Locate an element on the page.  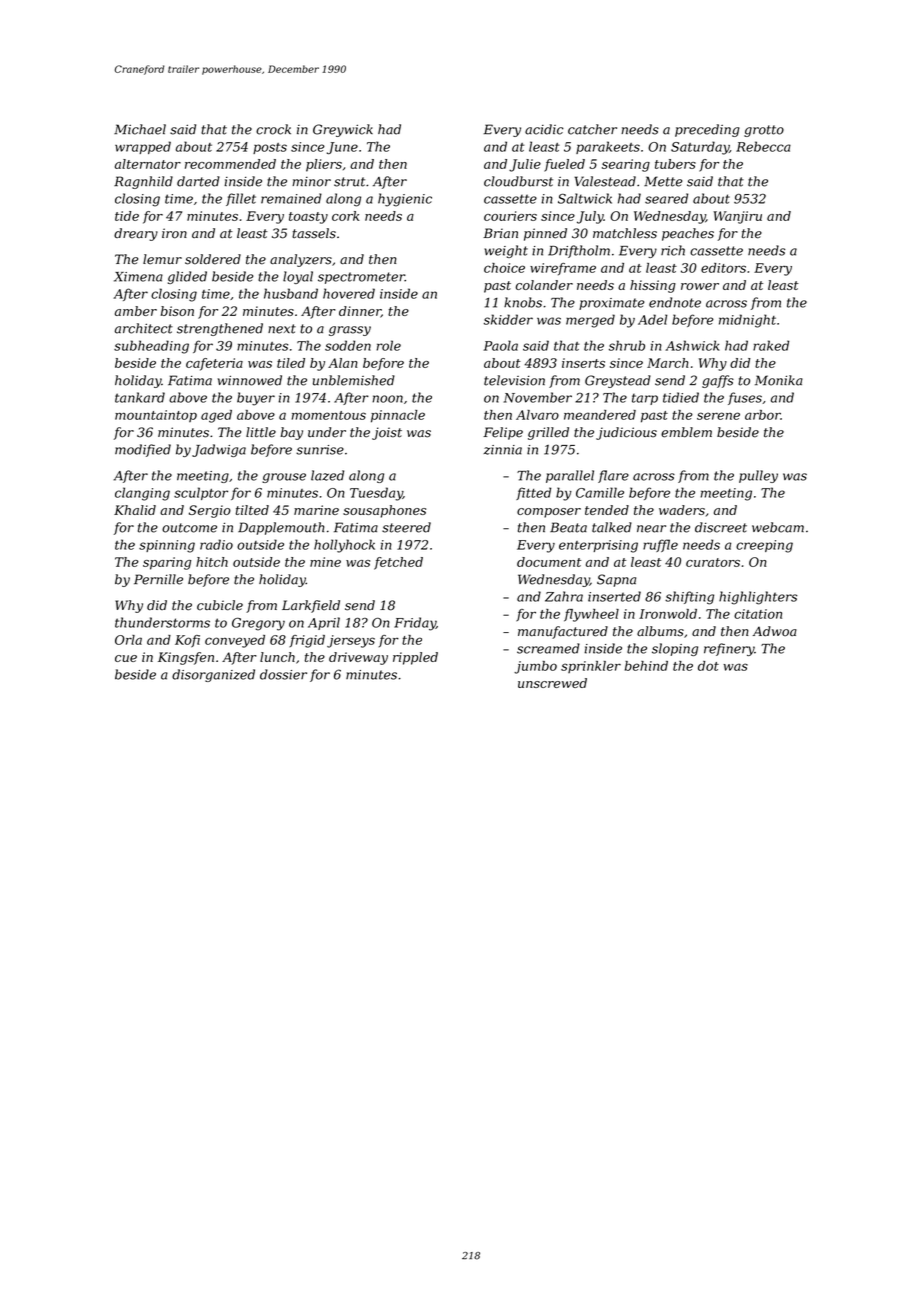
rich is located at coordinates (673, 250).
